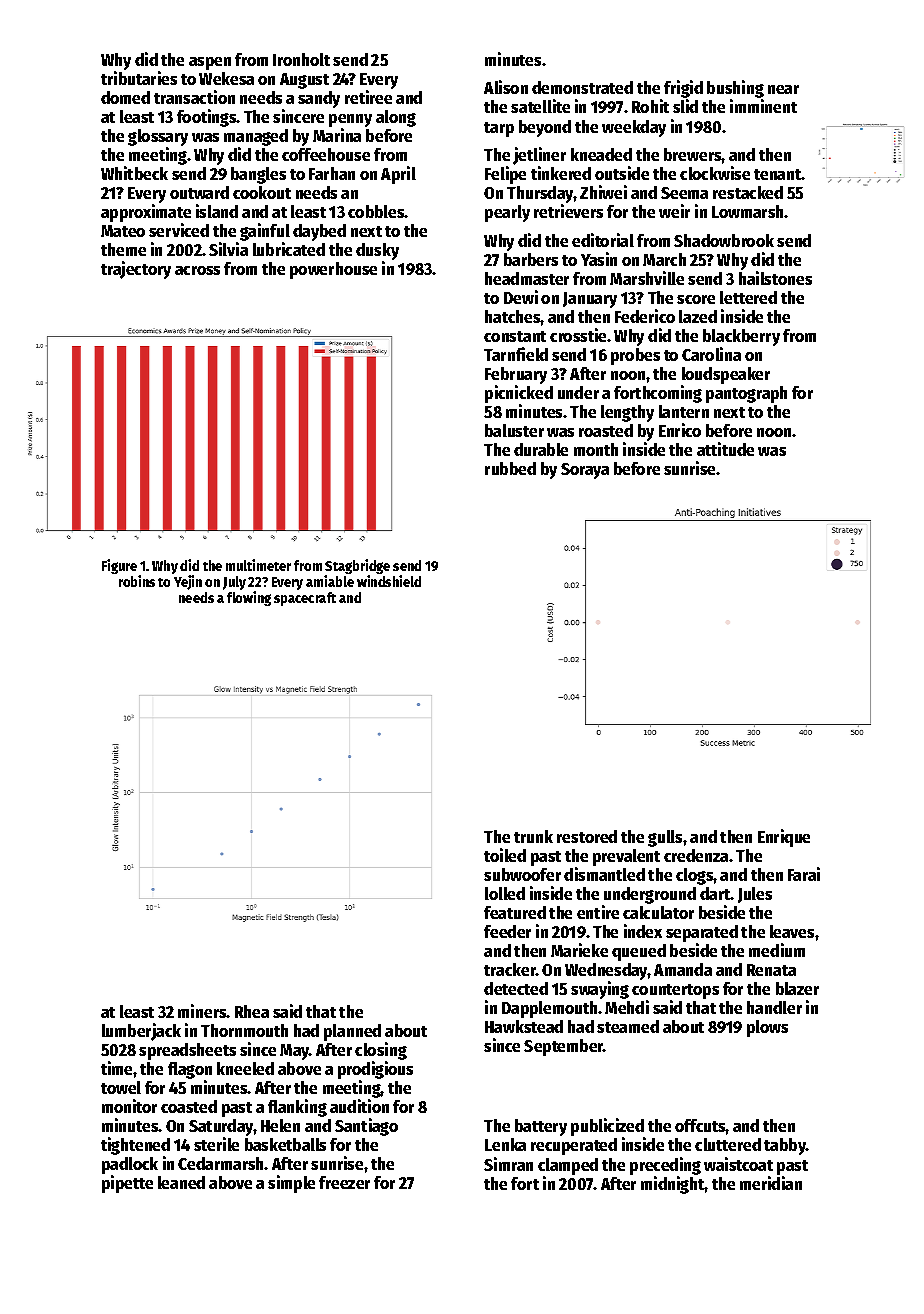 Image resolution: width=924 pixels, height=1314 pixels. I want to click on Yejin, so click(188, 582).
